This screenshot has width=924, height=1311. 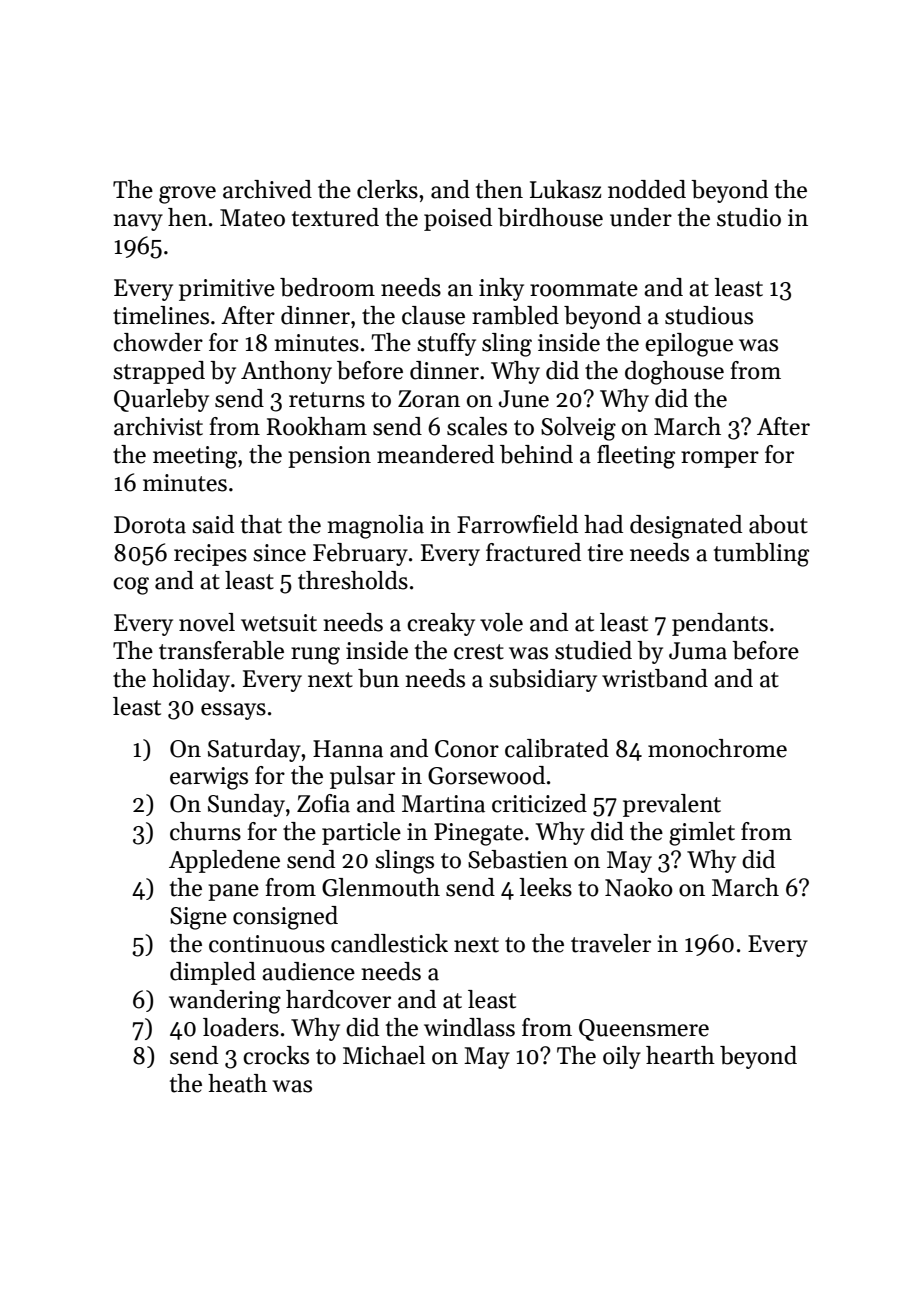 I want to click on nodded, so click(x=647, y=189).
